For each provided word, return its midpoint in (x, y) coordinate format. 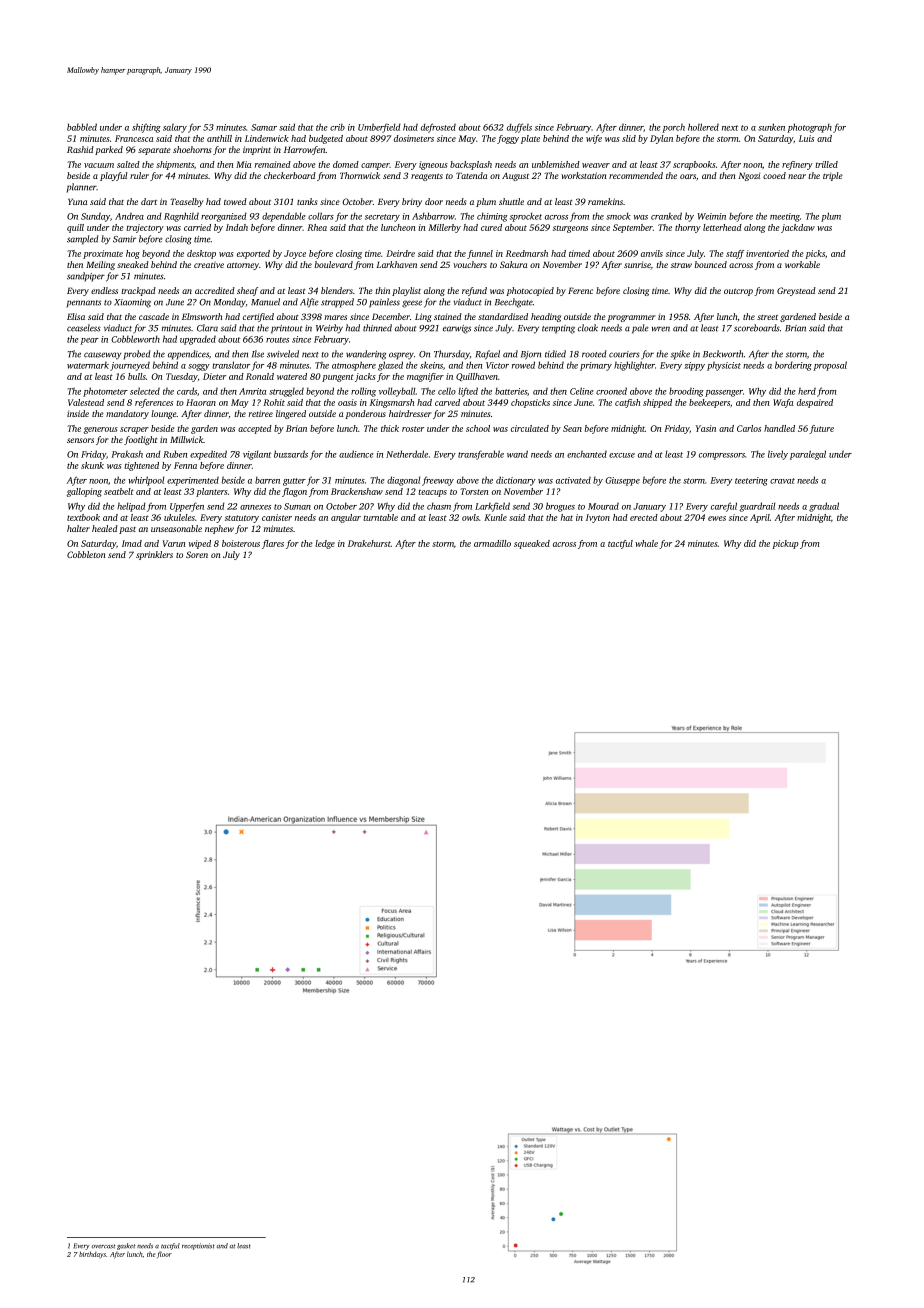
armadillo (492, 543)
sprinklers (154, 555)
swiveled (283, 354)
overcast (103, 1246)
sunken (771, 127)
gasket (126, 1246)
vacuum (99, 165)
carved (447, 402)
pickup (785, 544)
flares (273, 544)
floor (164, 1254)
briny (412, 202)
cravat (782, 481)
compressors (722, 456)
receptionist (198, 1246)
